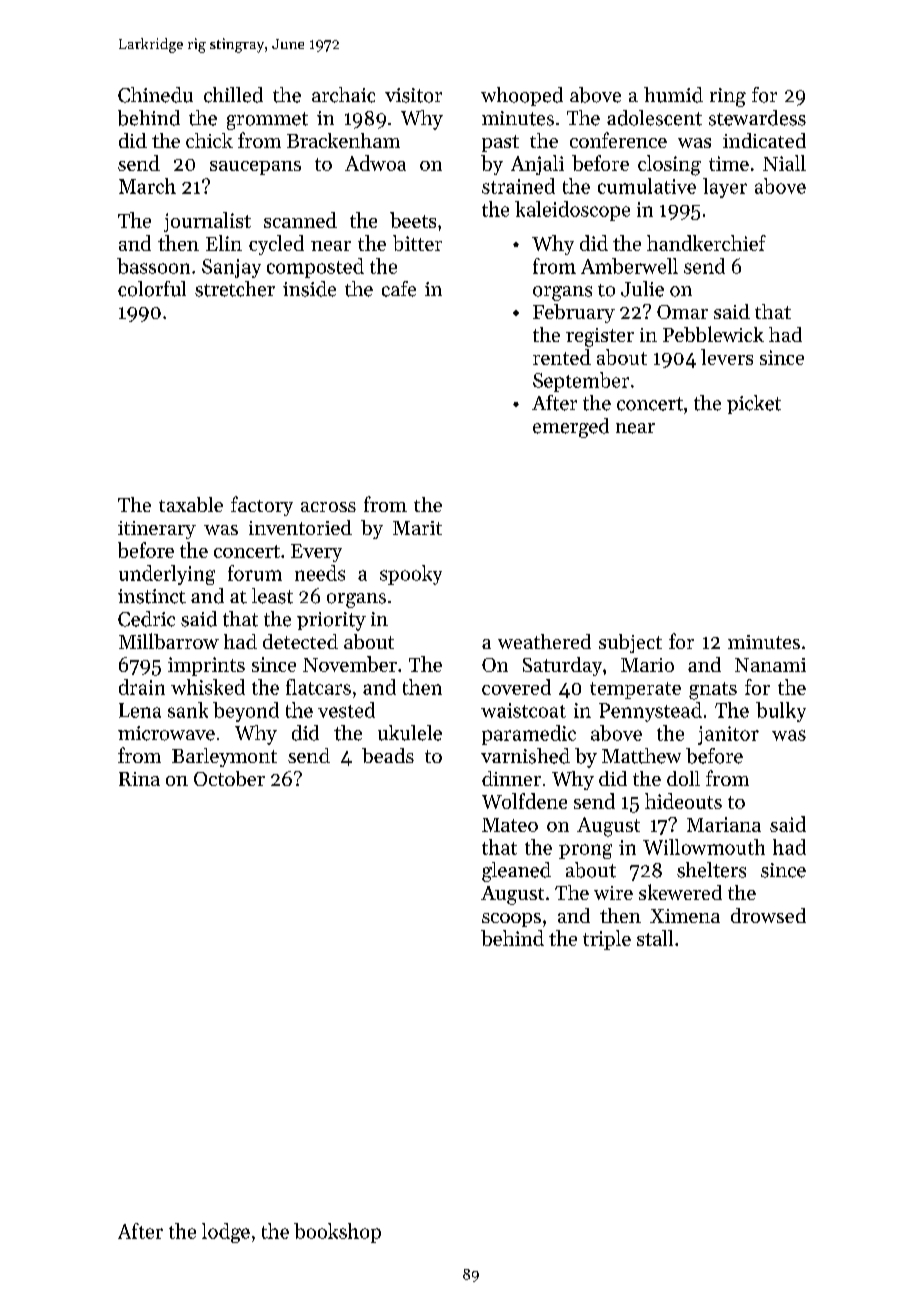 The image size is (924, 1311). What do you see at coordinates (226, 1233) in the image?
I see `lodge` at bounding box center [226, 1233].
